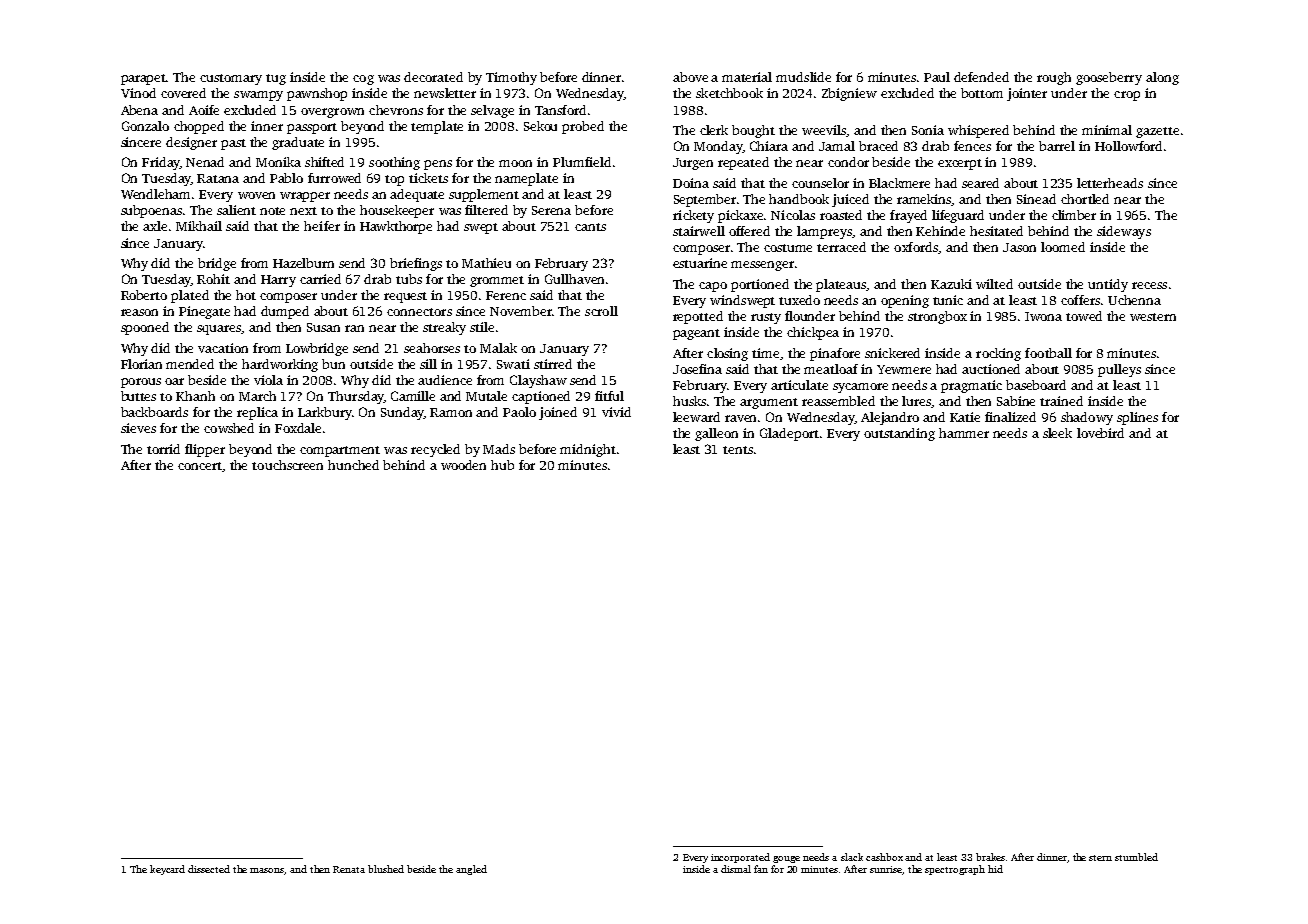  I want to click on oxfords, so click(916, 248).
